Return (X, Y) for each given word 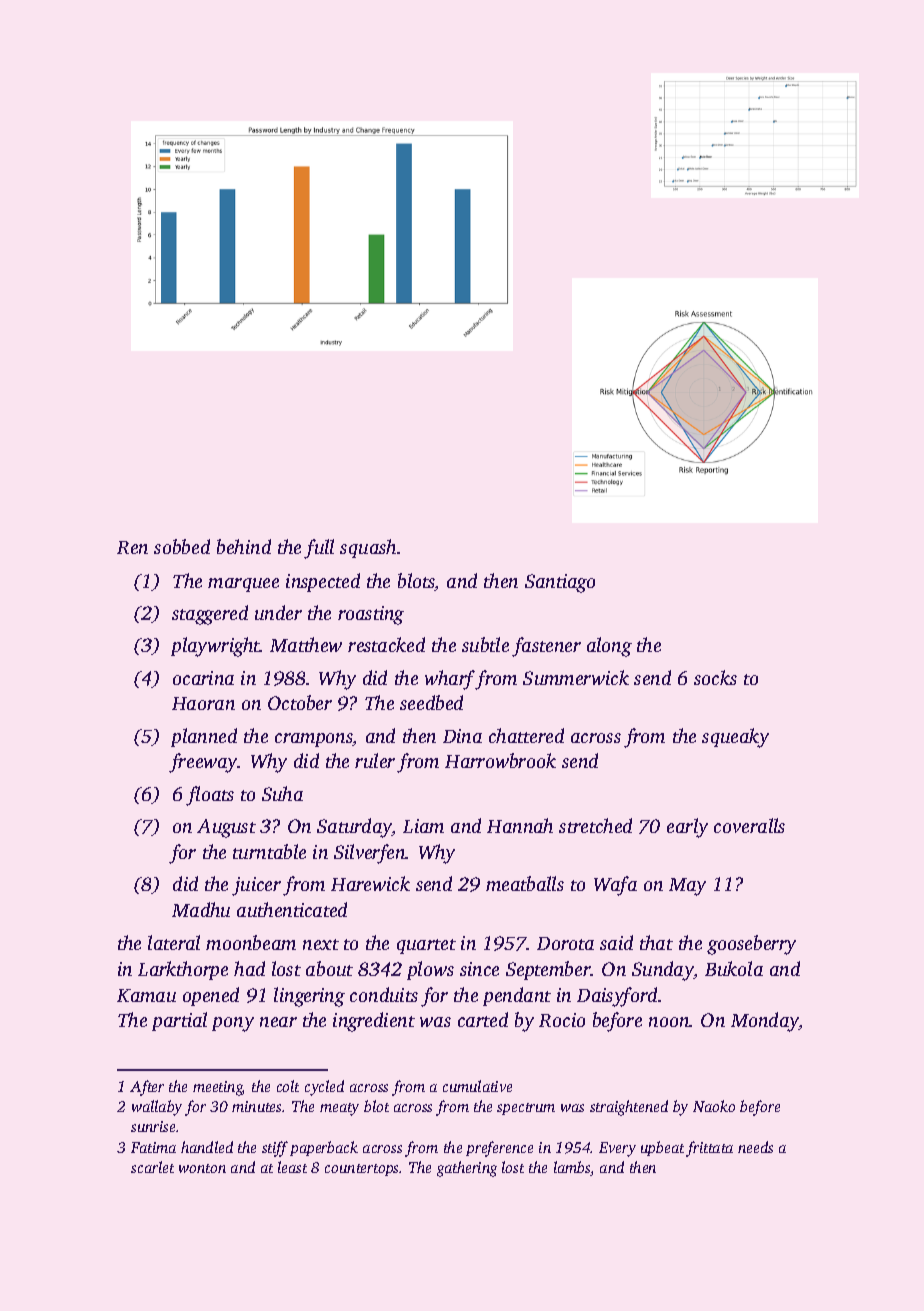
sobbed (182, 546)
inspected (323, 582)
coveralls (749, 825)
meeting (218, 1088)
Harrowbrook (500, 760)
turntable (269, 851)
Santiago (560, 583)
